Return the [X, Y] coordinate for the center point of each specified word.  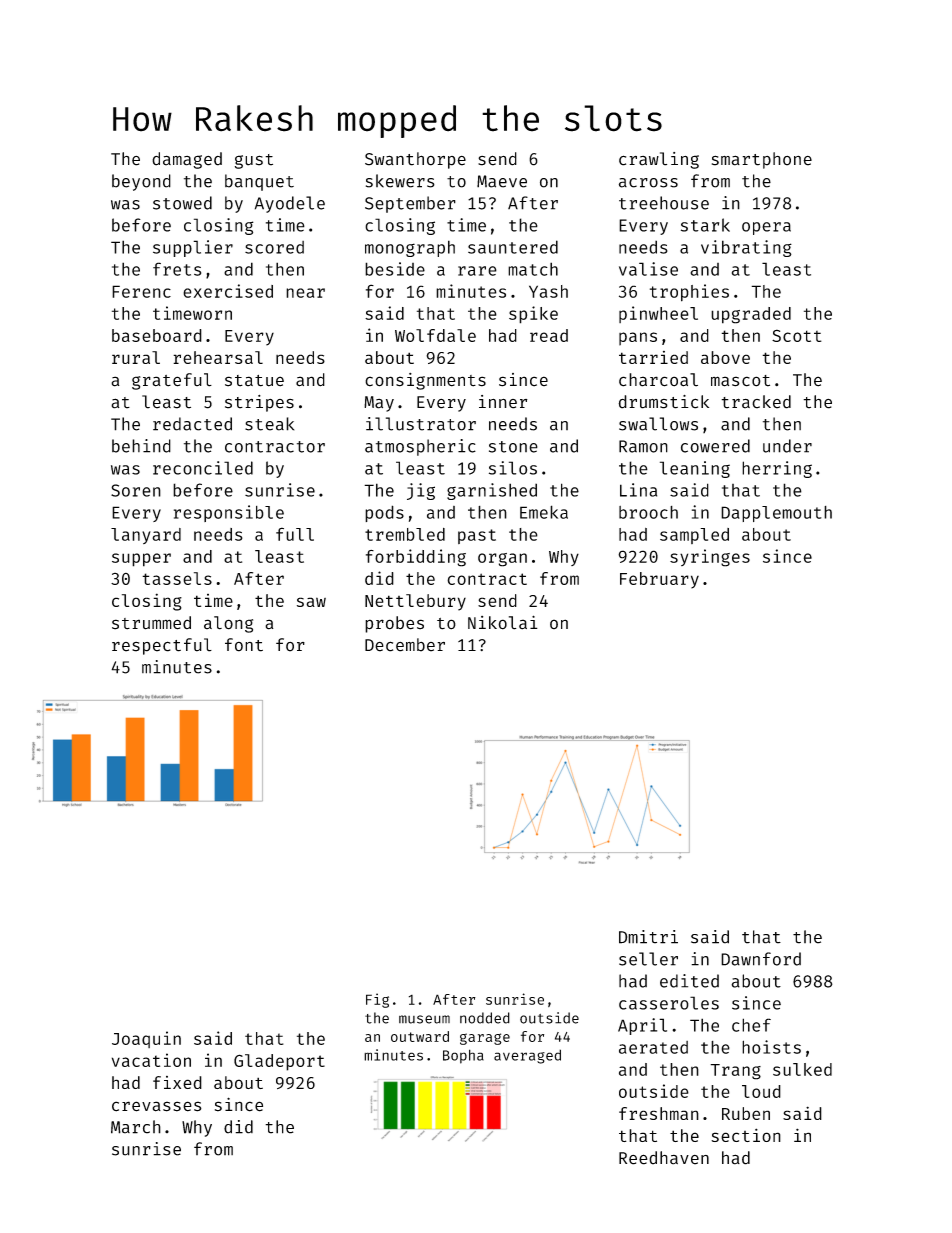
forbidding [416, 558]
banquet [259, 182]
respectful [162, 646]
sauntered [513, 247]
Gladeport [279, 1062]
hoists [771, 1047]
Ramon [643, 446]
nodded [485, 1018]
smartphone [762, 160]
